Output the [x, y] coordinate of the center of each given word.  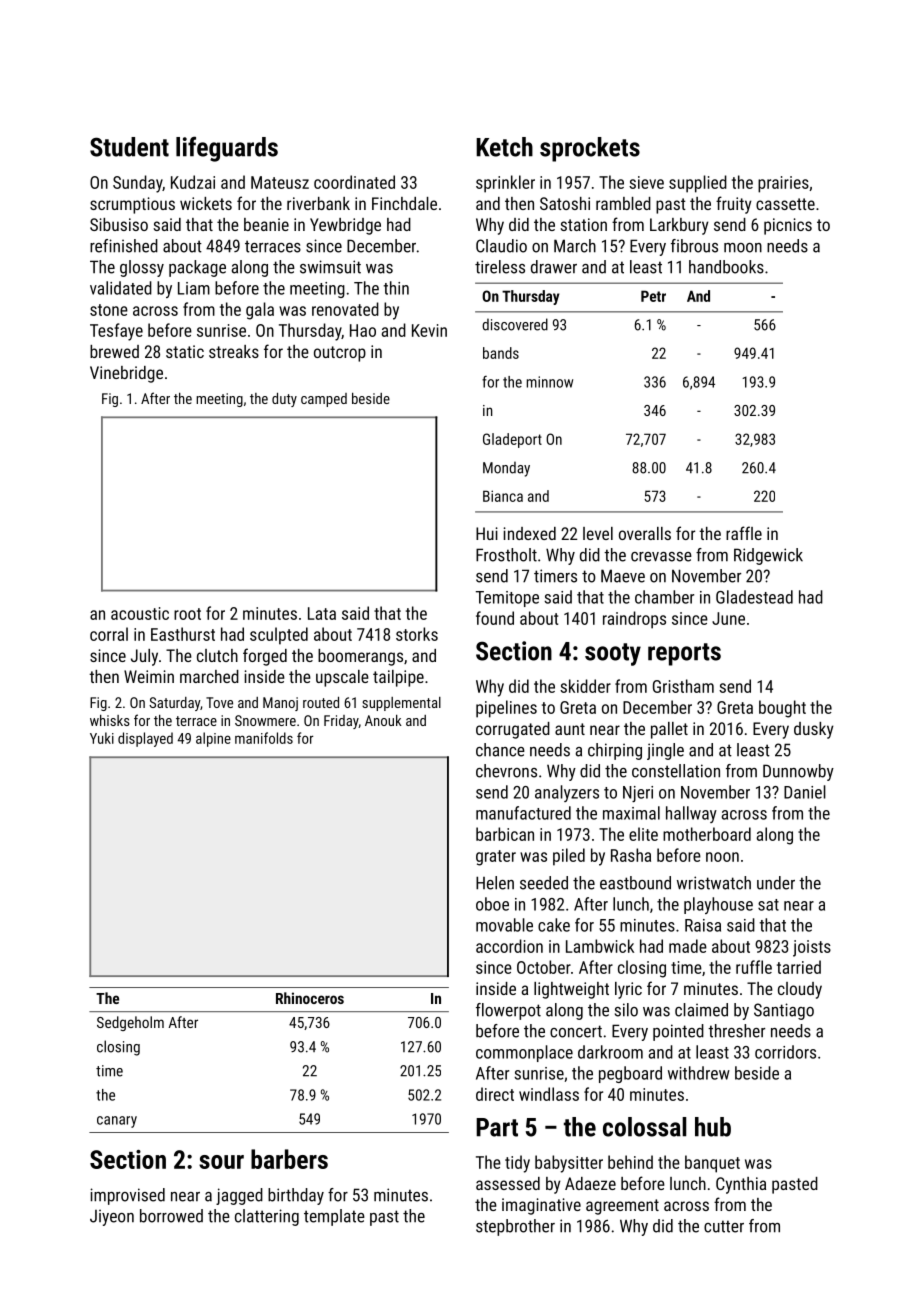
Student [129, 147]
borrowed [171, 1216]
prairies [783, 184]
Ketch [504, 147]
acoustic [140, 613]
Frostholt [506, 555]
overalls [645, 533]
